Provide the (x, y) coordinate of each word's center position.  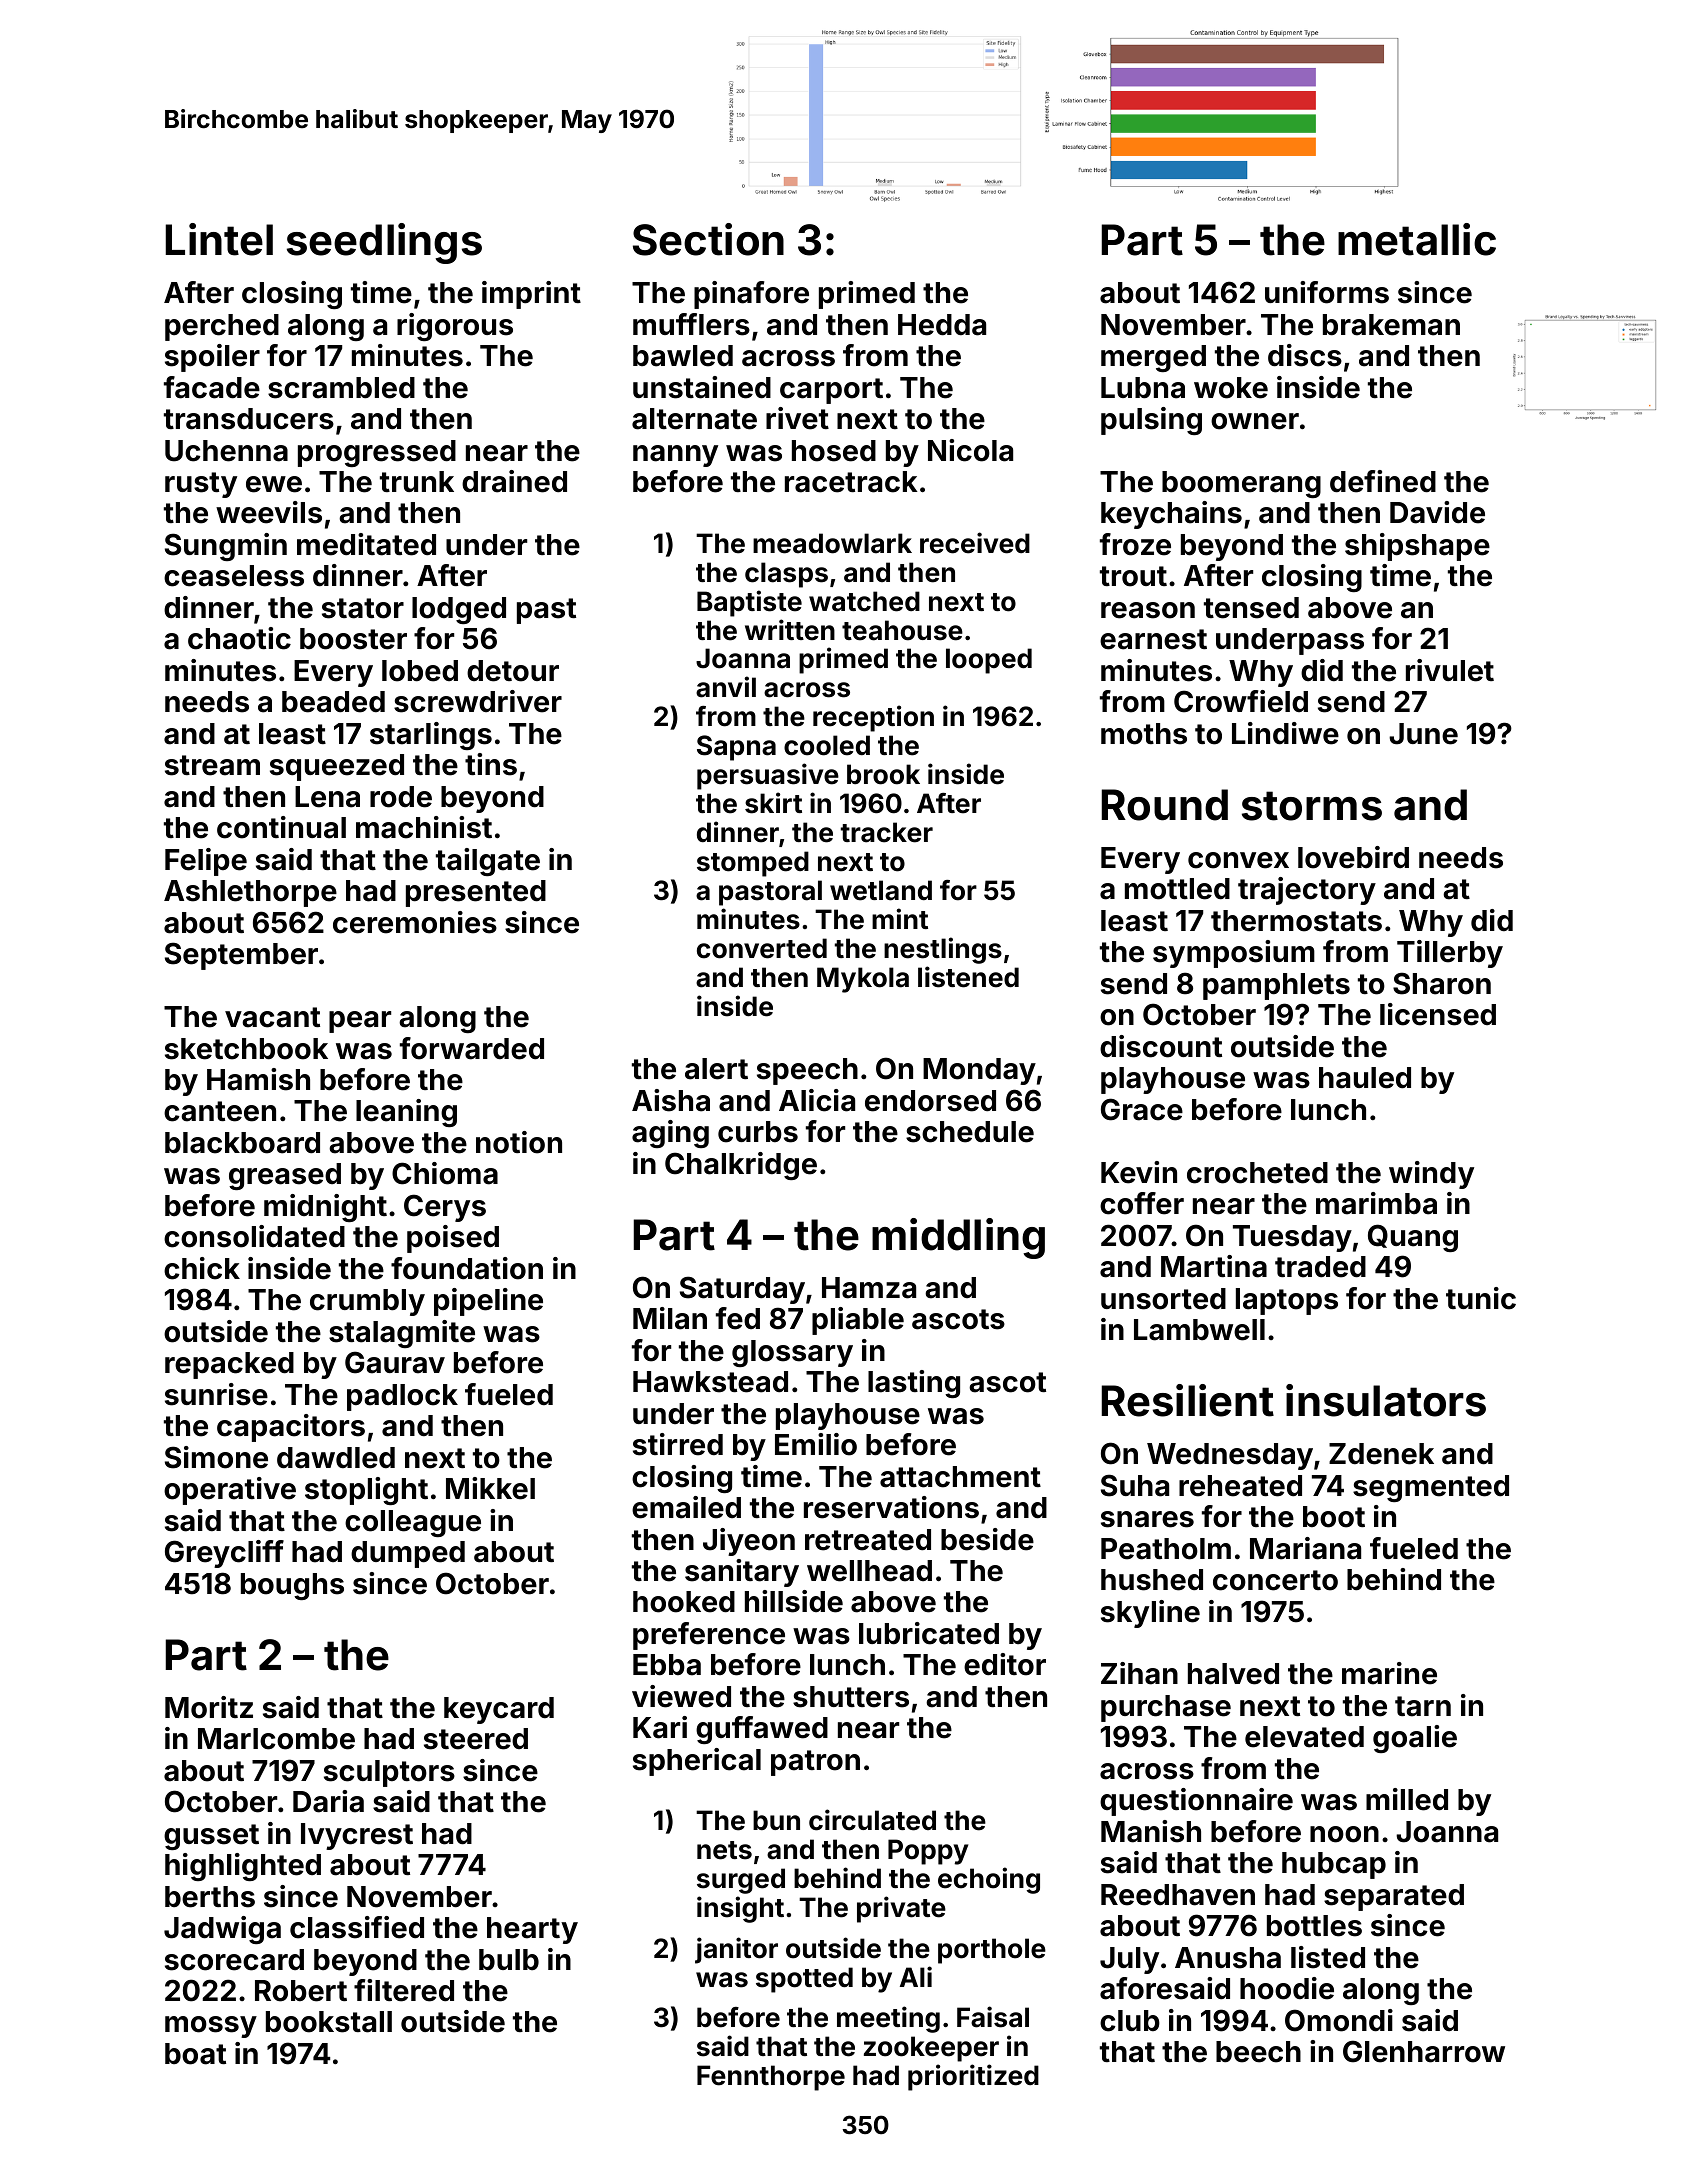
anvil (726, 687)
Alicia (817, 1100)
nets (724, 1850)
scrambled (341, 388)
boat (195, 2054)
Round (1164, 805)
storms (1312, 806)
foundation (467, 1268)
